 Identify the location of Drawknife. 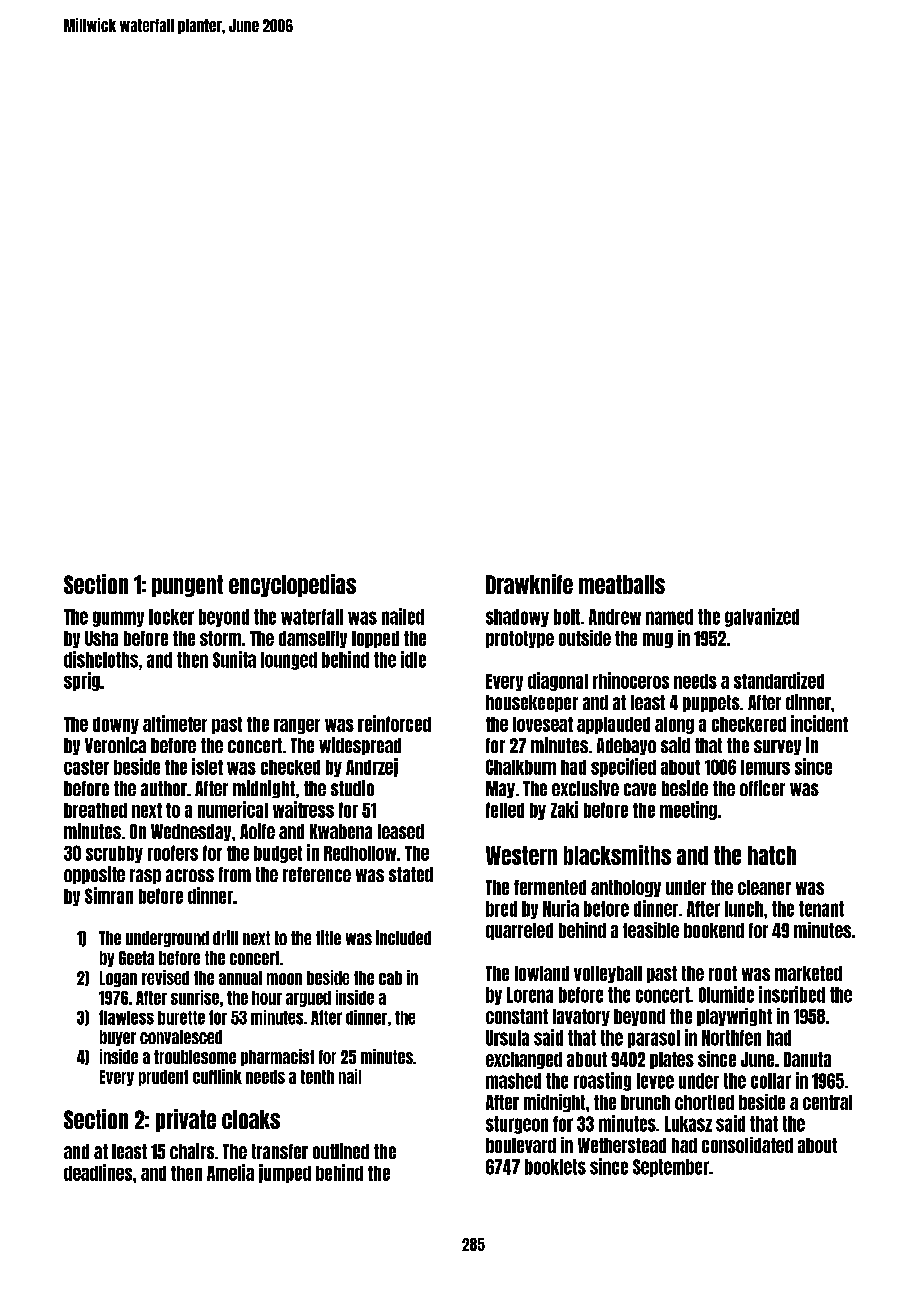
(529, 584).
